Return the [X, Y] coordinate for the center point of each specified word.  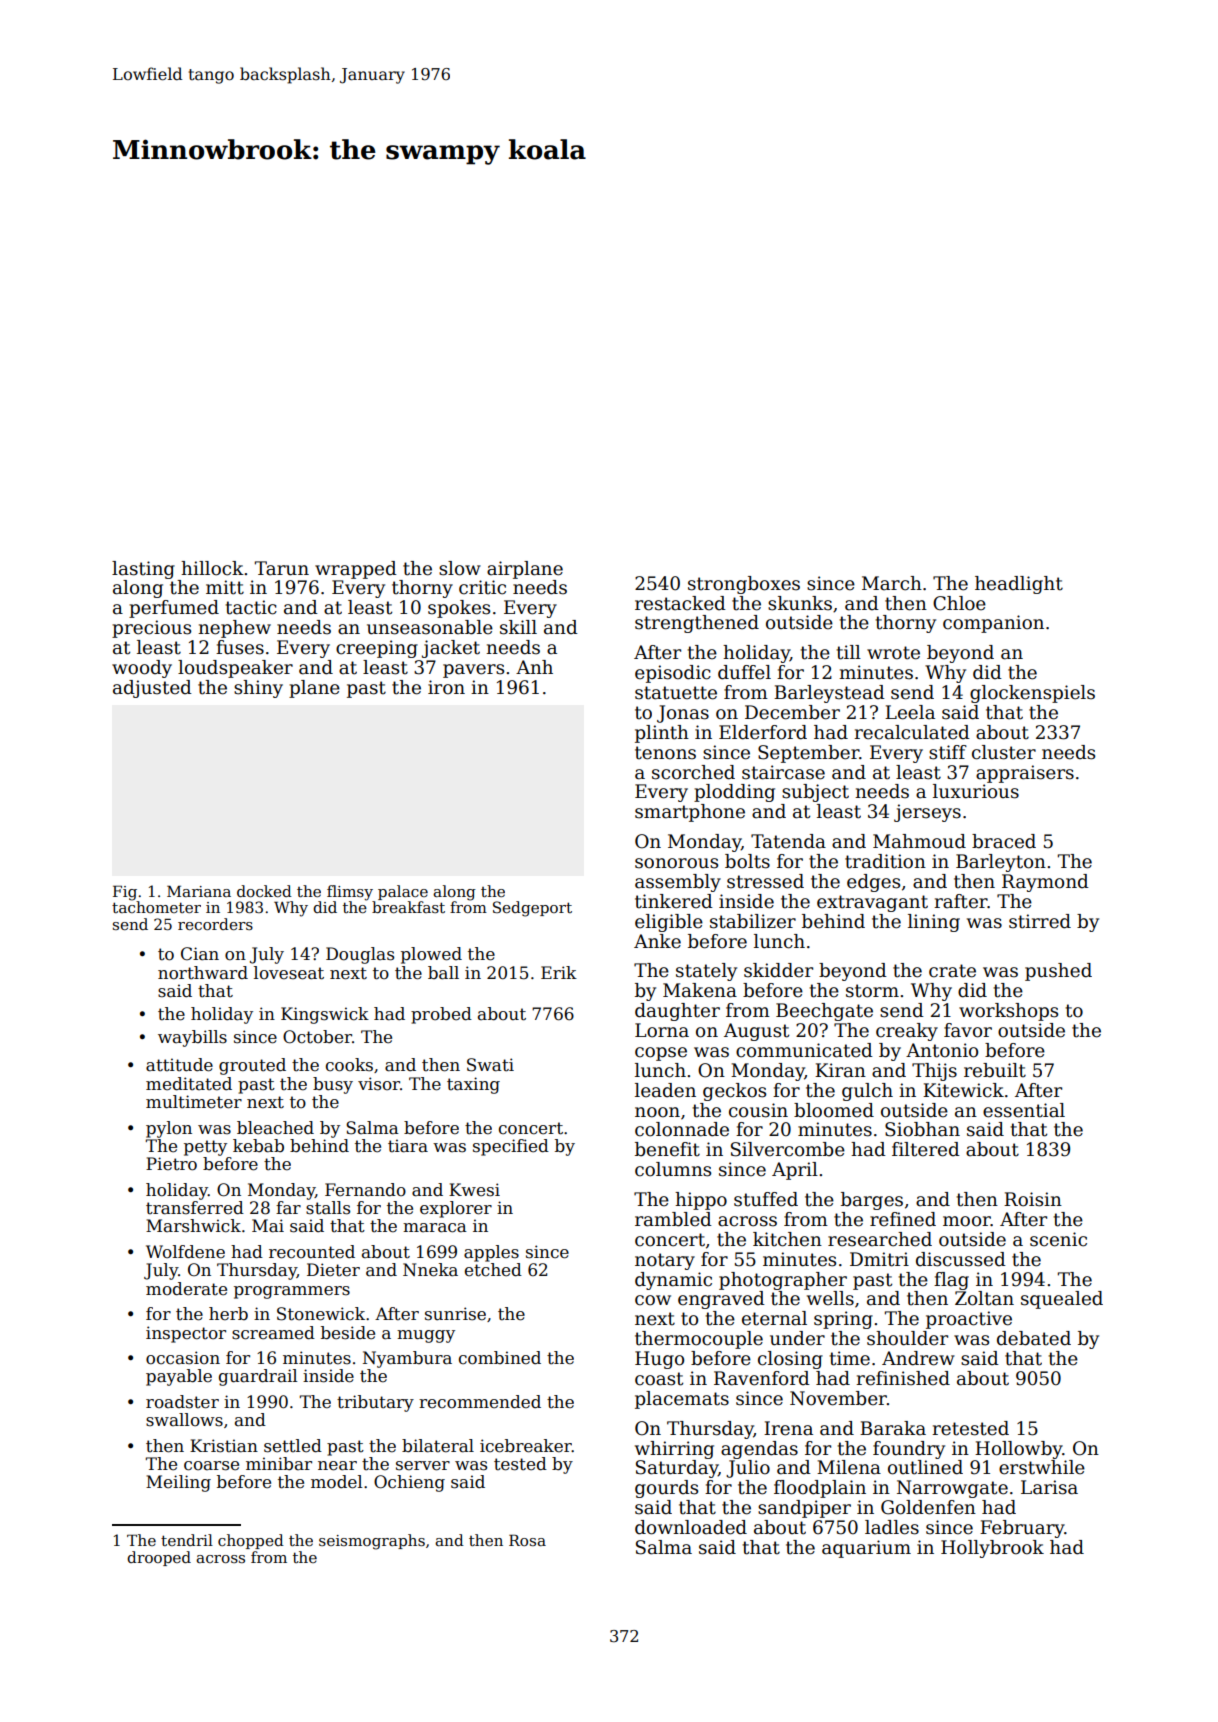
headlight [1019, 585]
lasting [143, 570]
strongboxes [744, 585]
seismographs [372, 1542]
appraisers [1025, 774]
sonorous [676, 863]
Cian [200, 954]
